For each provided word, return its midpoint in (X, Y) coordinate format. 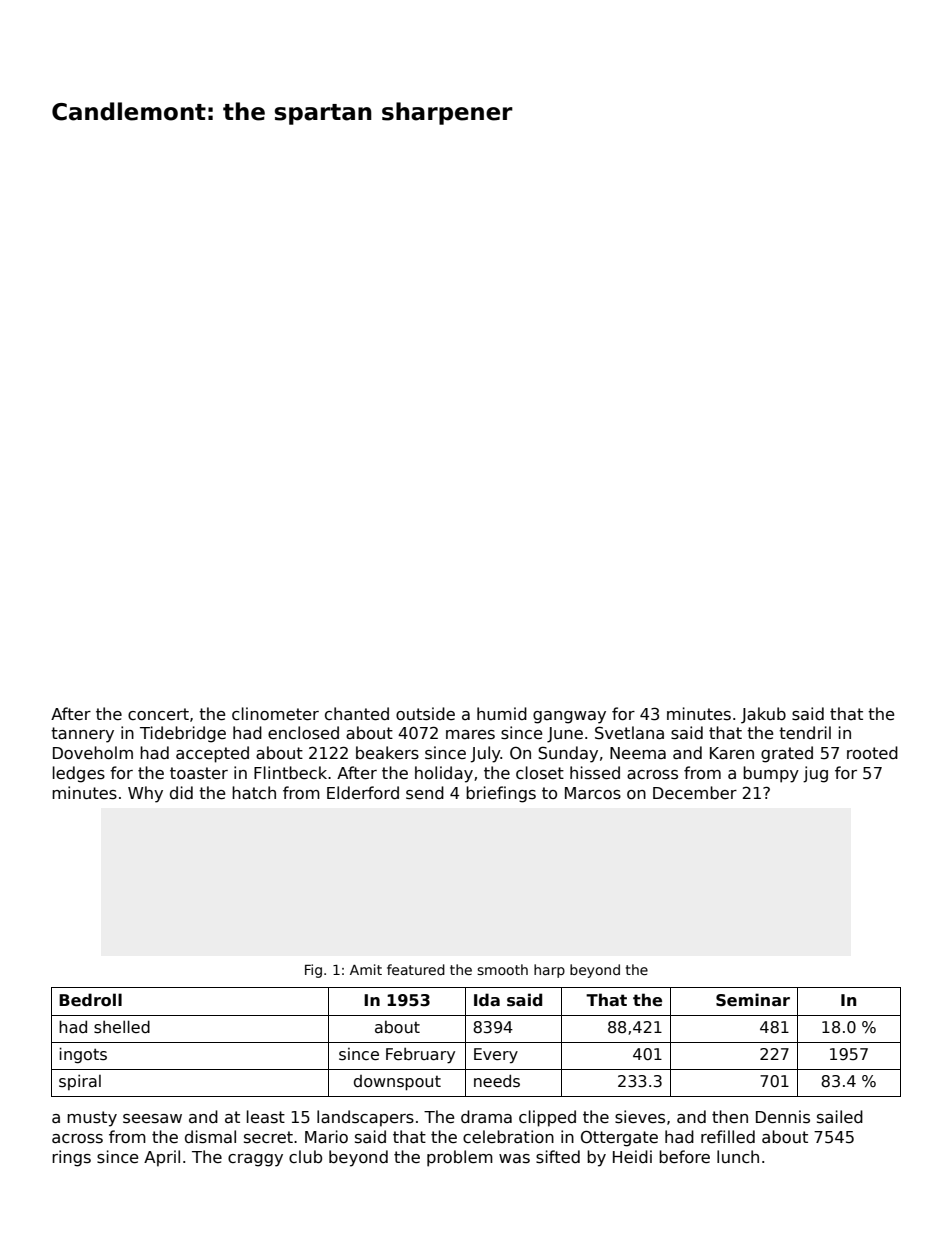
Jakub (763, 715)
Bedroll (90, 1000)
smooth (502, 969)
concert (158, 714)
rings (71, 1158)
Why (145, 794)
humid (502, 713)
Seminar (753, 1000)
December (695, 792)
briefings (501, 794)
